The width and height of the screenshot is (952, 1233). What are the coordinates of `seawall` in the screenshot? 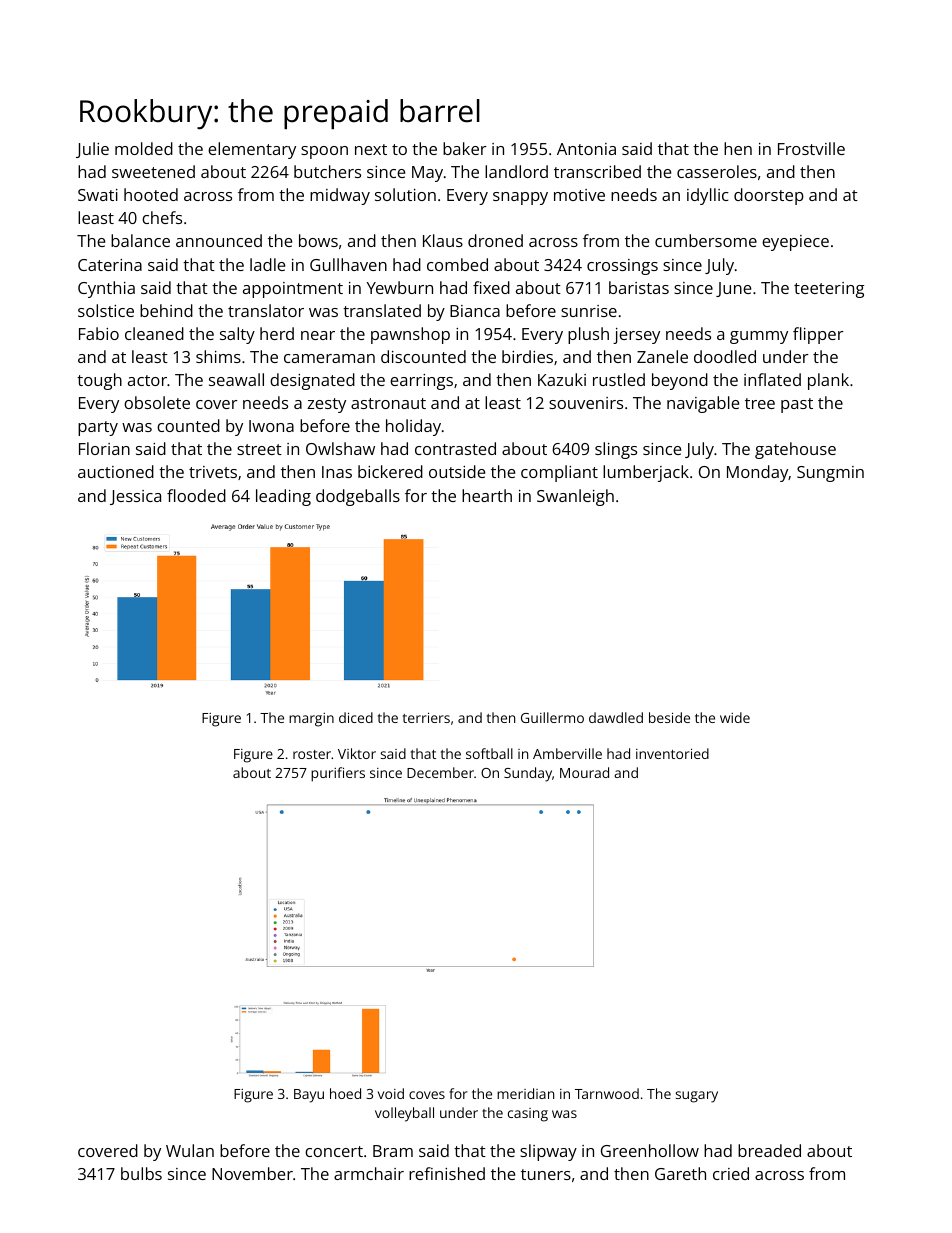 It's located at (236, 379).
